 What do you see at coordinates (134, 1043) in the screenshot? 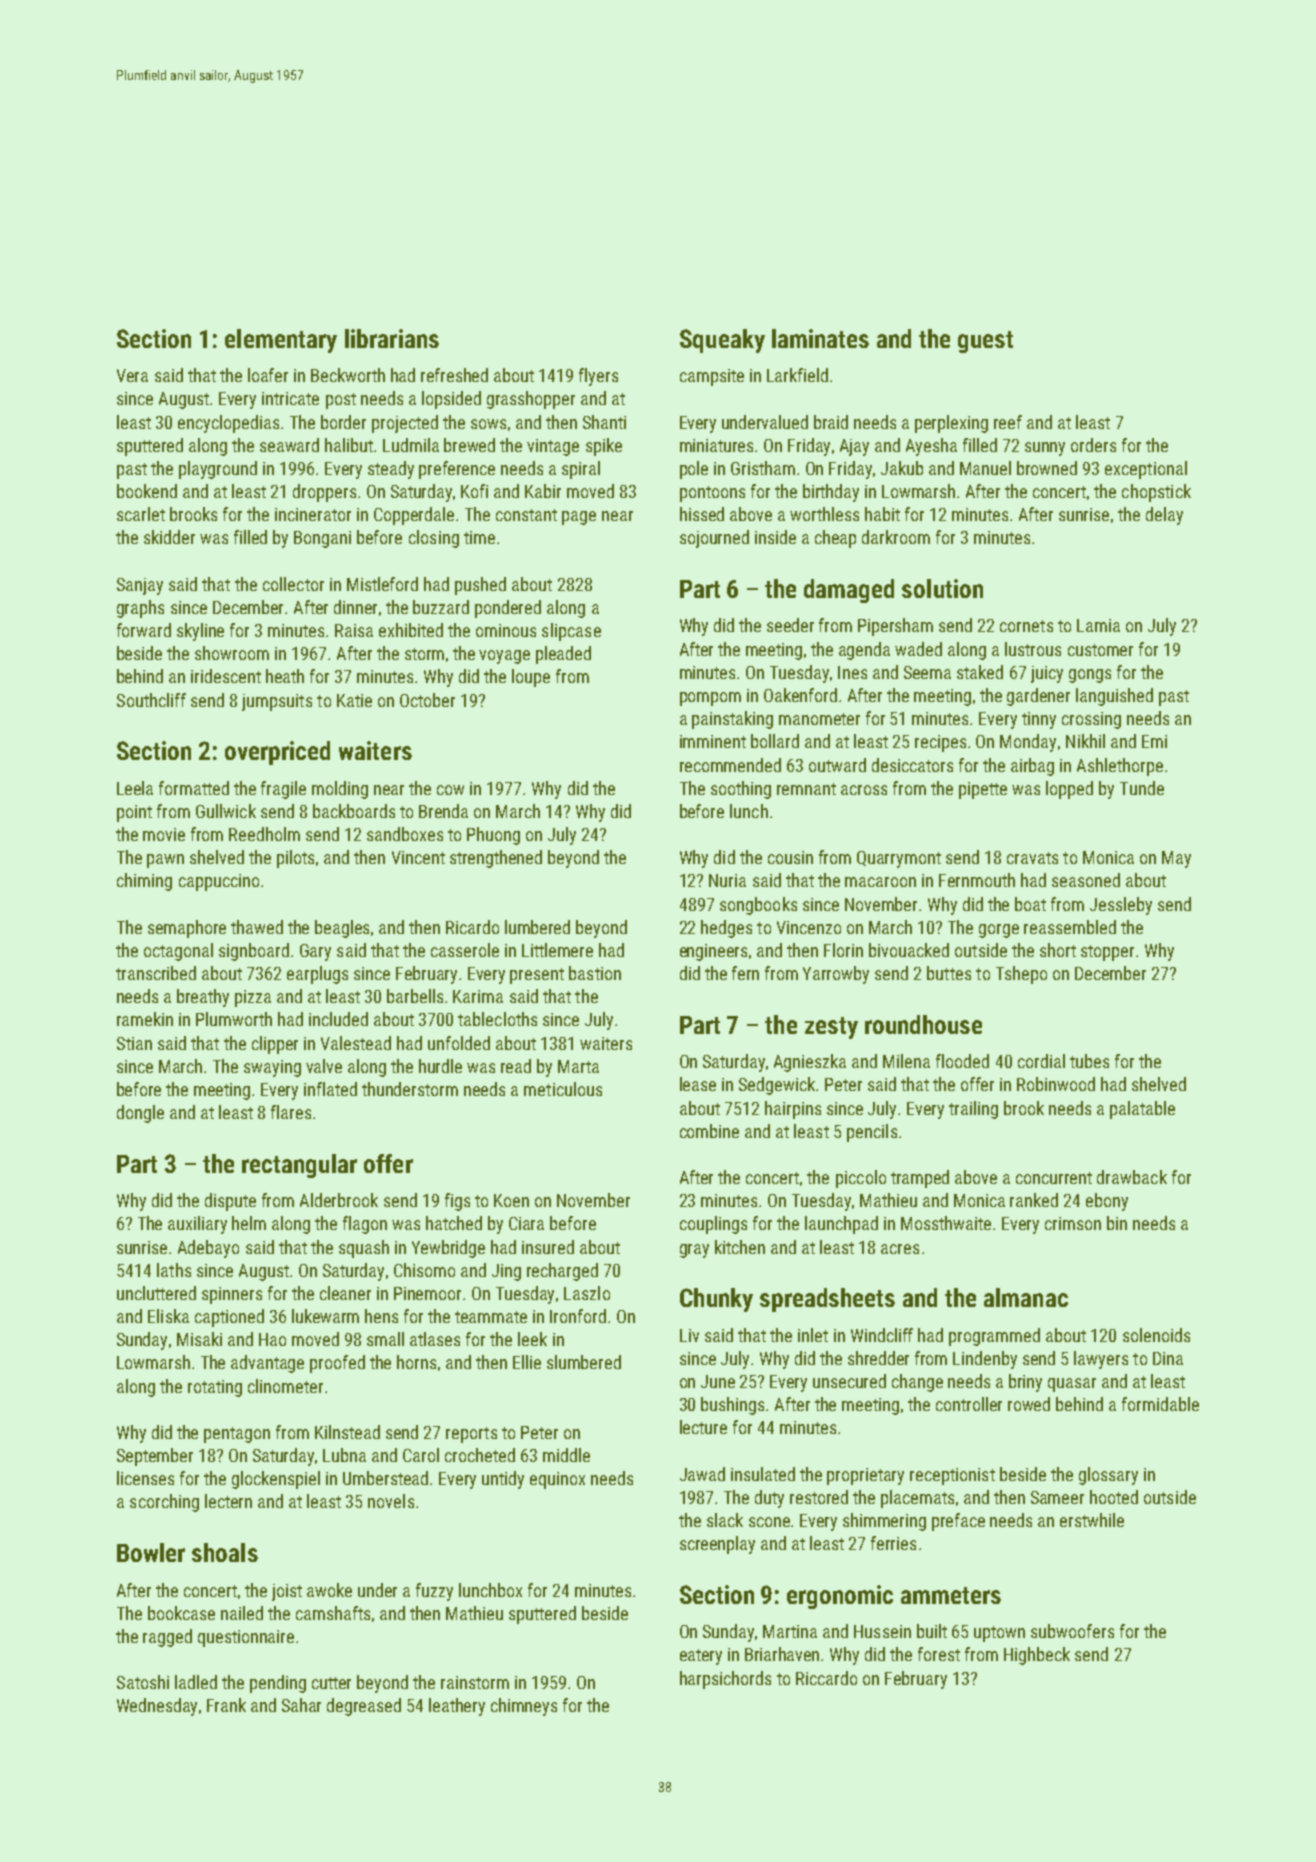
I see `Stian` at bounding box center [134, 1043].
